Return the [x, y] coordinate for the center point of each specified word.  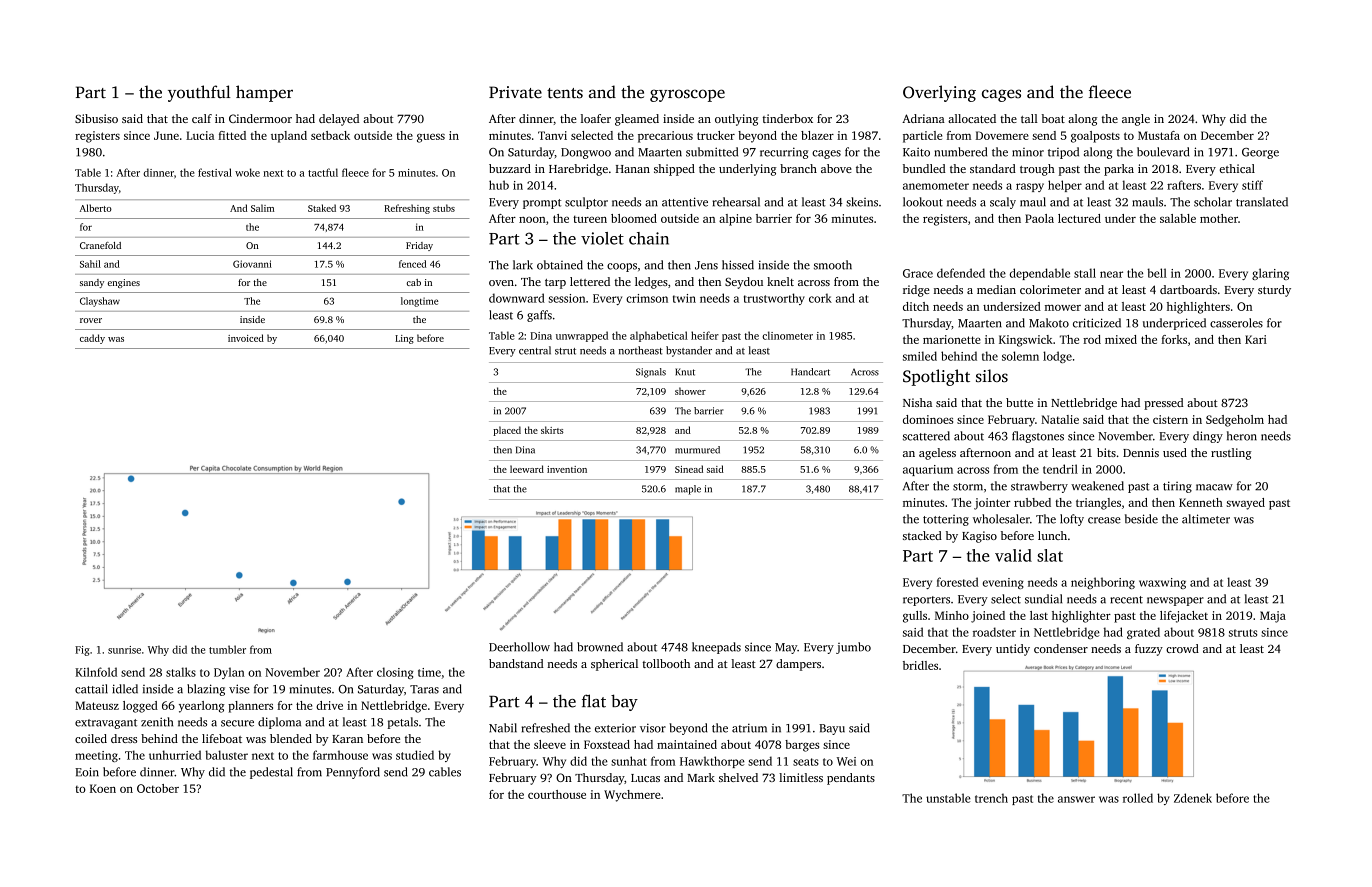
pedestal [271, 773]
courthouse [557, 794]
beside [1141, 519]
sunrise [124, 650]
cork [820, 298]
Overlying [939, 93]
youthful [199, 93]
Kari [1256, 339]
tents [565, 93]
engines [124, 283]
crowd [1182, 648]
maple [688, 490]
